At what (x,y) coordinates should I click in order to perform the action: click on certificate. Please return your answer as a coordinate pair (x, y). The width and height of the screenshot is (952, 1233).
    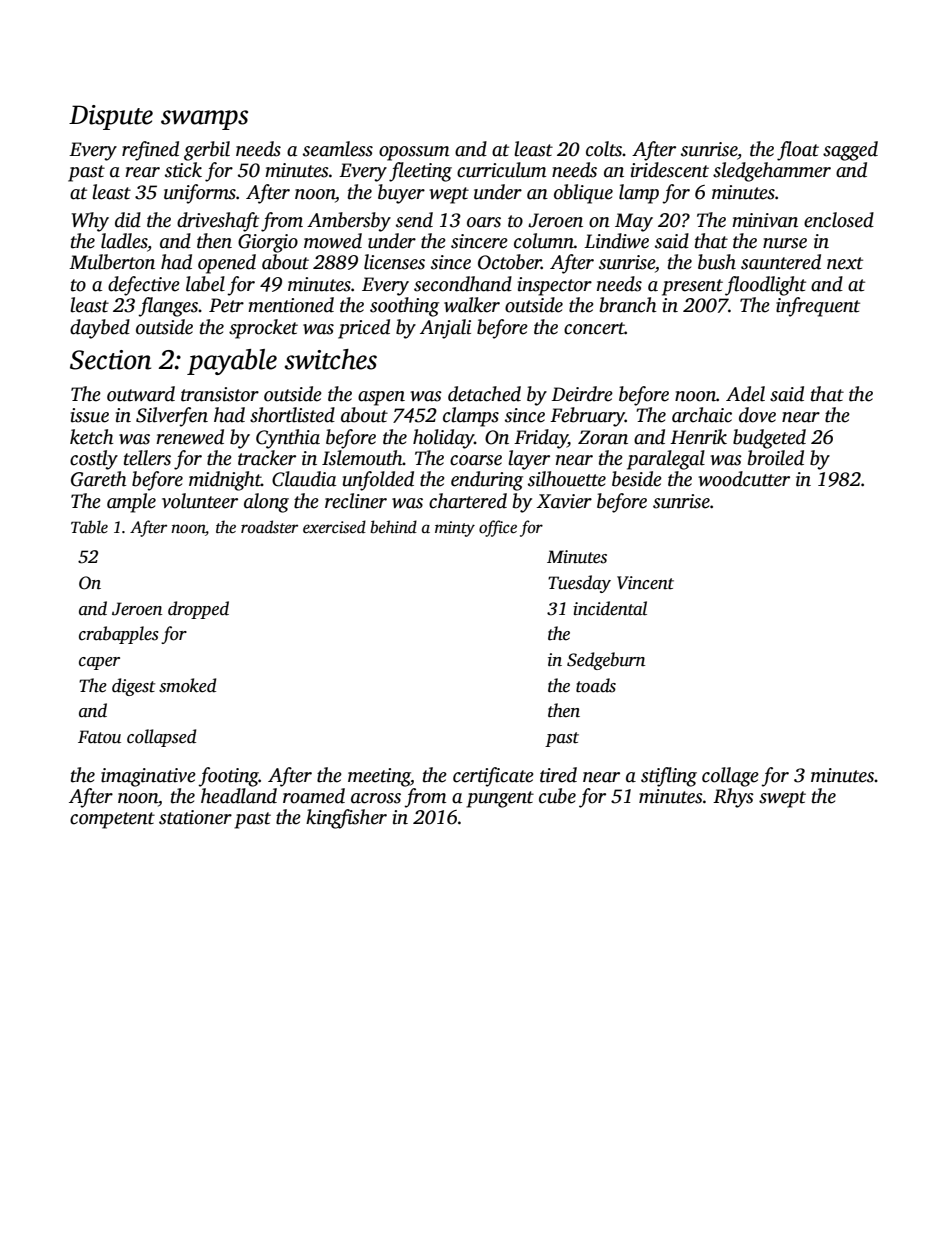
    Looking at the image, I should click on (493, 777).
